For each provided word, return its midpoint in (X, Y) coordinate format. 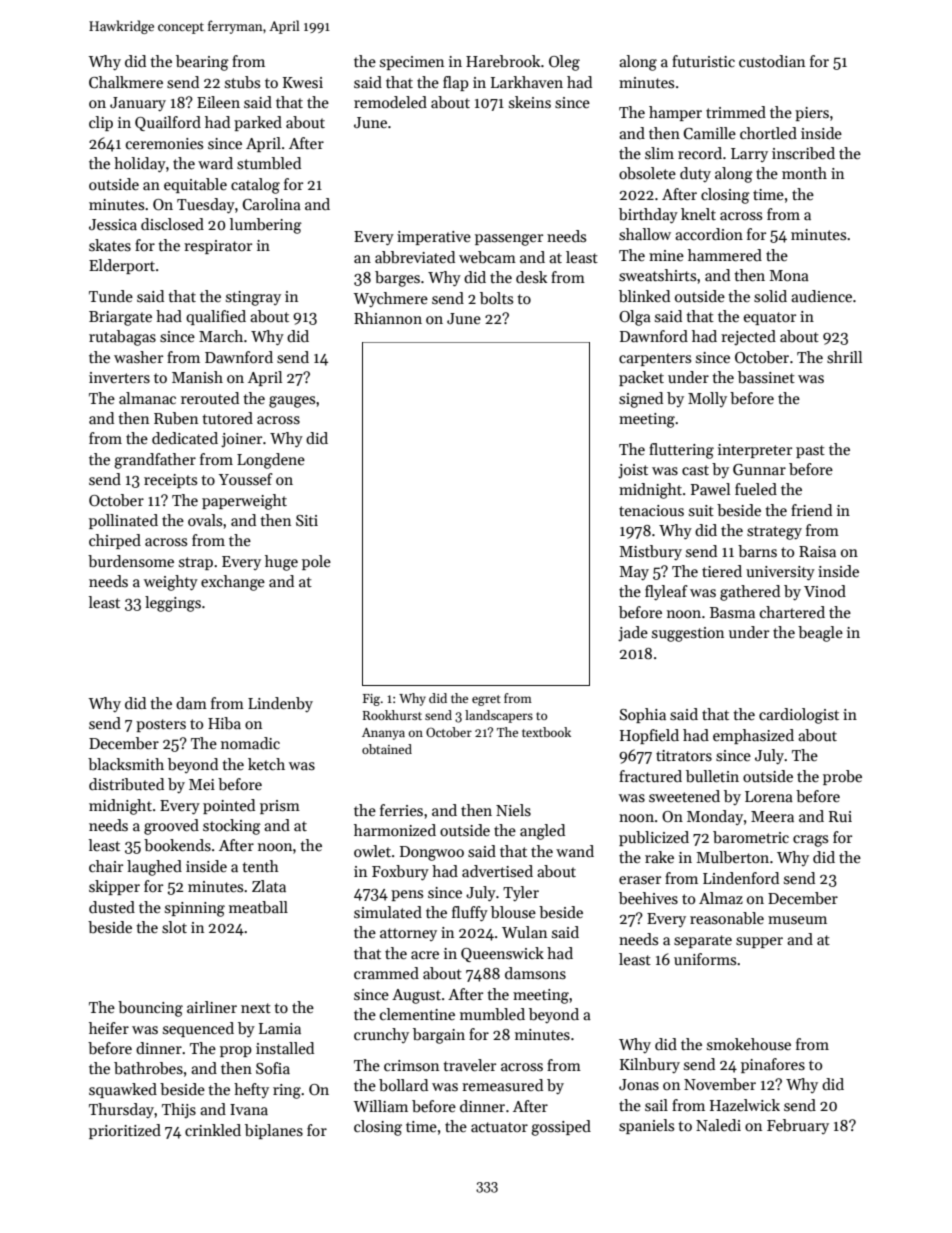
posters (161, 725)
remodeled (390, 102)
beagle (820, 634)
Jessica (113, 224)
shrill (844, 357)
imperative (434, 238)
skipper (114, 887)
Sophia (643, 715)
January (138, 104)
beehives (648, 898)
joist (633, 471)
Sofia (273, 1068)
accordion (709, 234)
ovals (205, 520)
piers (812, 114)
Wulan (524, 932)
